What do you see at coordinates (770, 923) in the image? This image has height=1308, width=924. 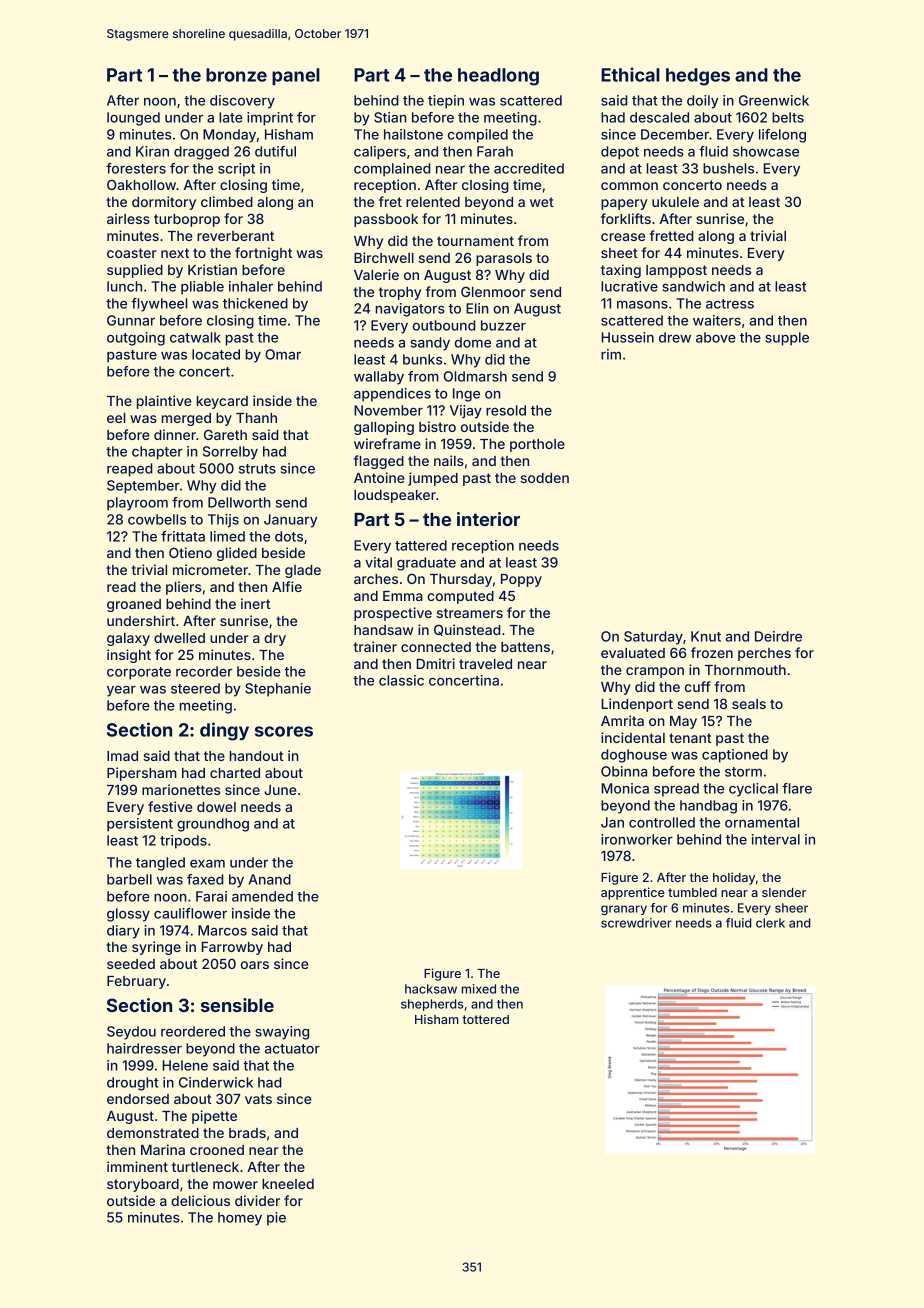 I see `clerk` at bounding box center [770, 923].
